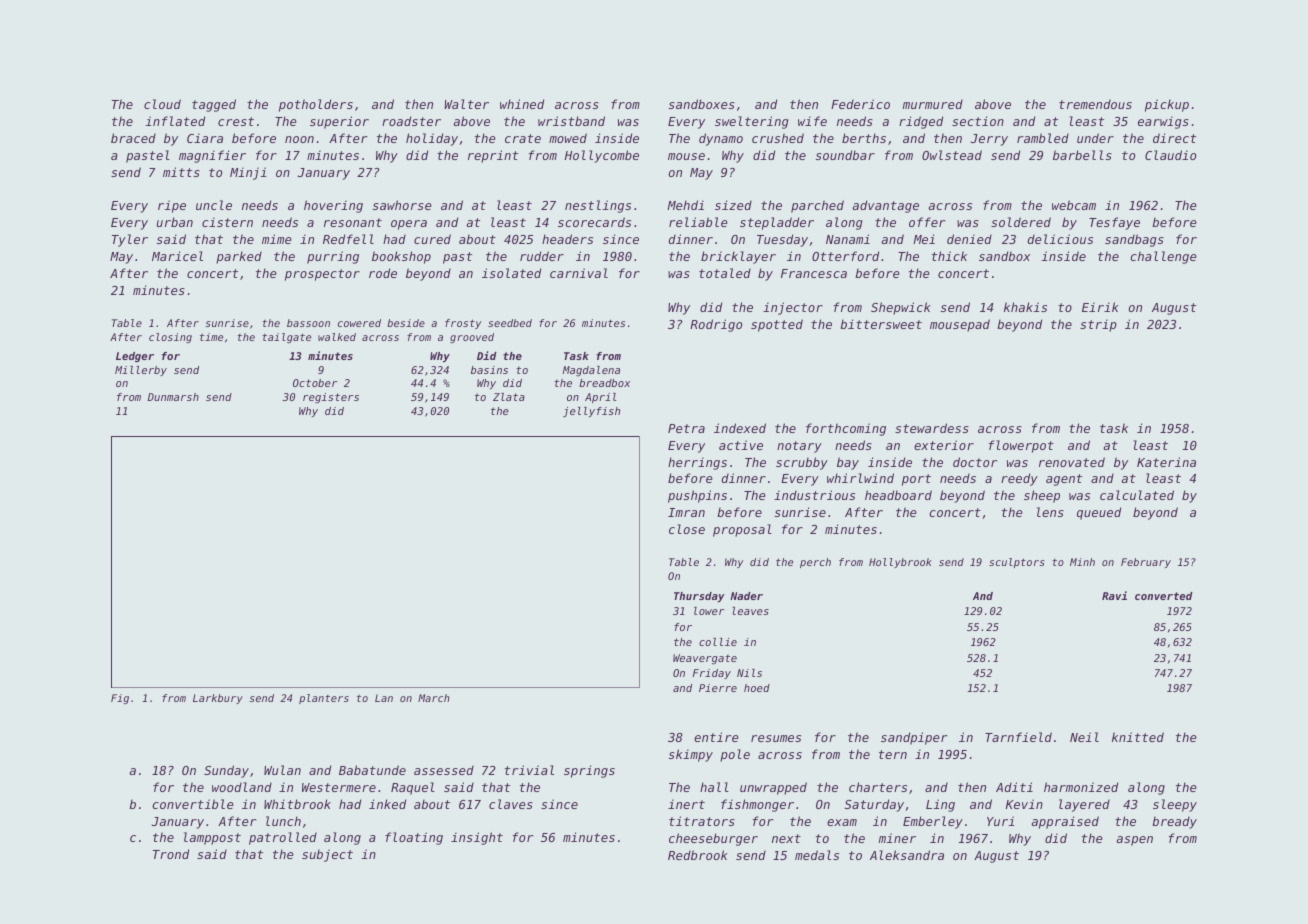 Image resolution: width=1308 pixels, height=924 pixels. I want to click on forthcoming, so click(846, 429).
